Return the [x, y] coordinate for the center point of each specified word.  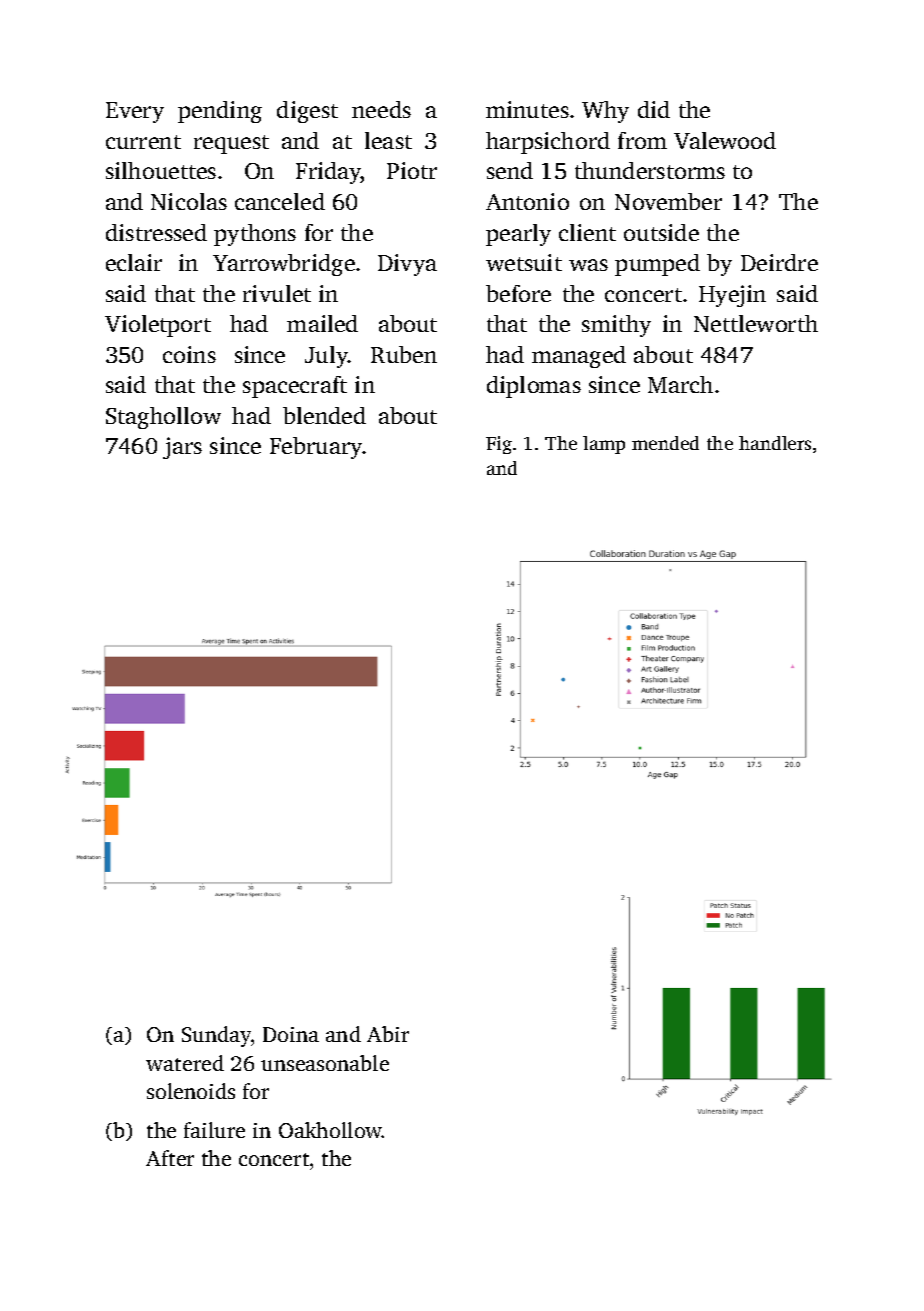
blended [324, 415]
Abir [388, 1034]
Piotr [412, 170]
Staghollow [163, 418]
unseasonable [325, 1063]
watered [185, 1063]
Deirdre [779, 262]
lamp [604, 445]
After [170, 1158]
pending [220, 112]
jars [182, 448]
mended [665, 443]
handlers [775, 443]
